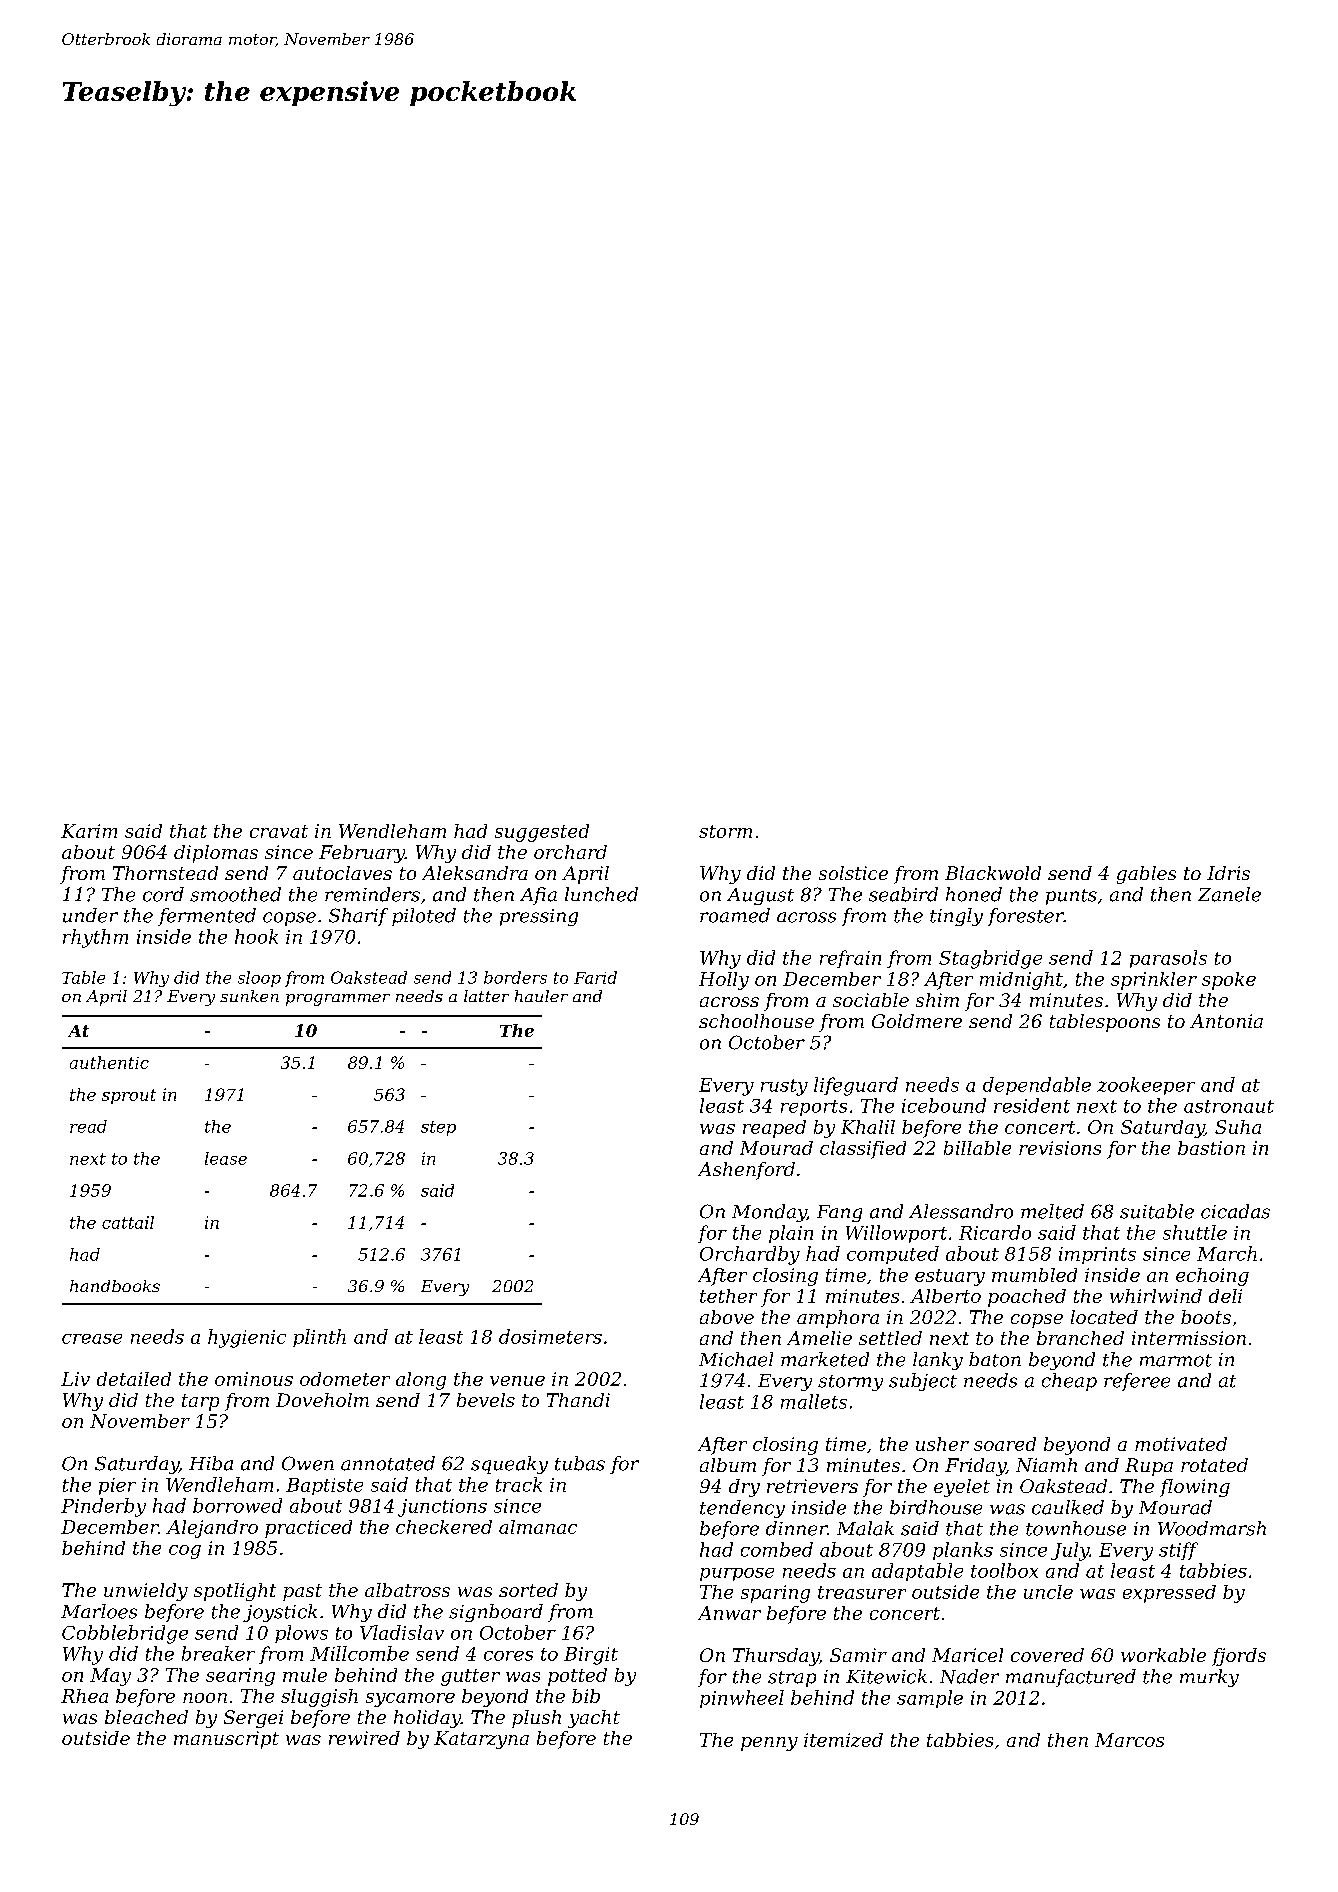 The height and width of the screenshot is (1892, 1338). Describe the element at coordinates (769, 1744) in the screenshot. I see `penny` at that location.
